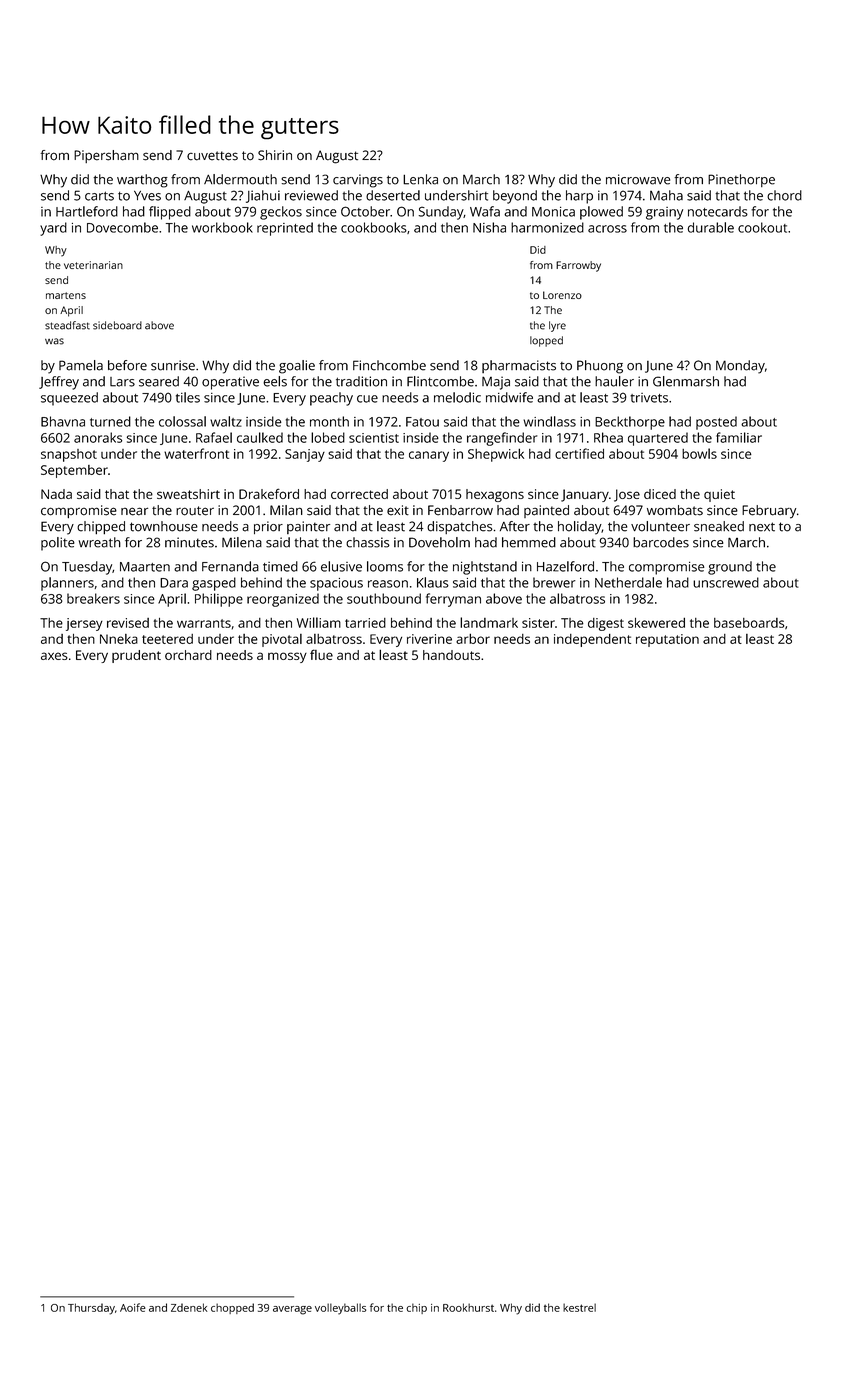  Describe the element at coordinates (719, 526) in the screenshot. I see `sneaked` at that location.
